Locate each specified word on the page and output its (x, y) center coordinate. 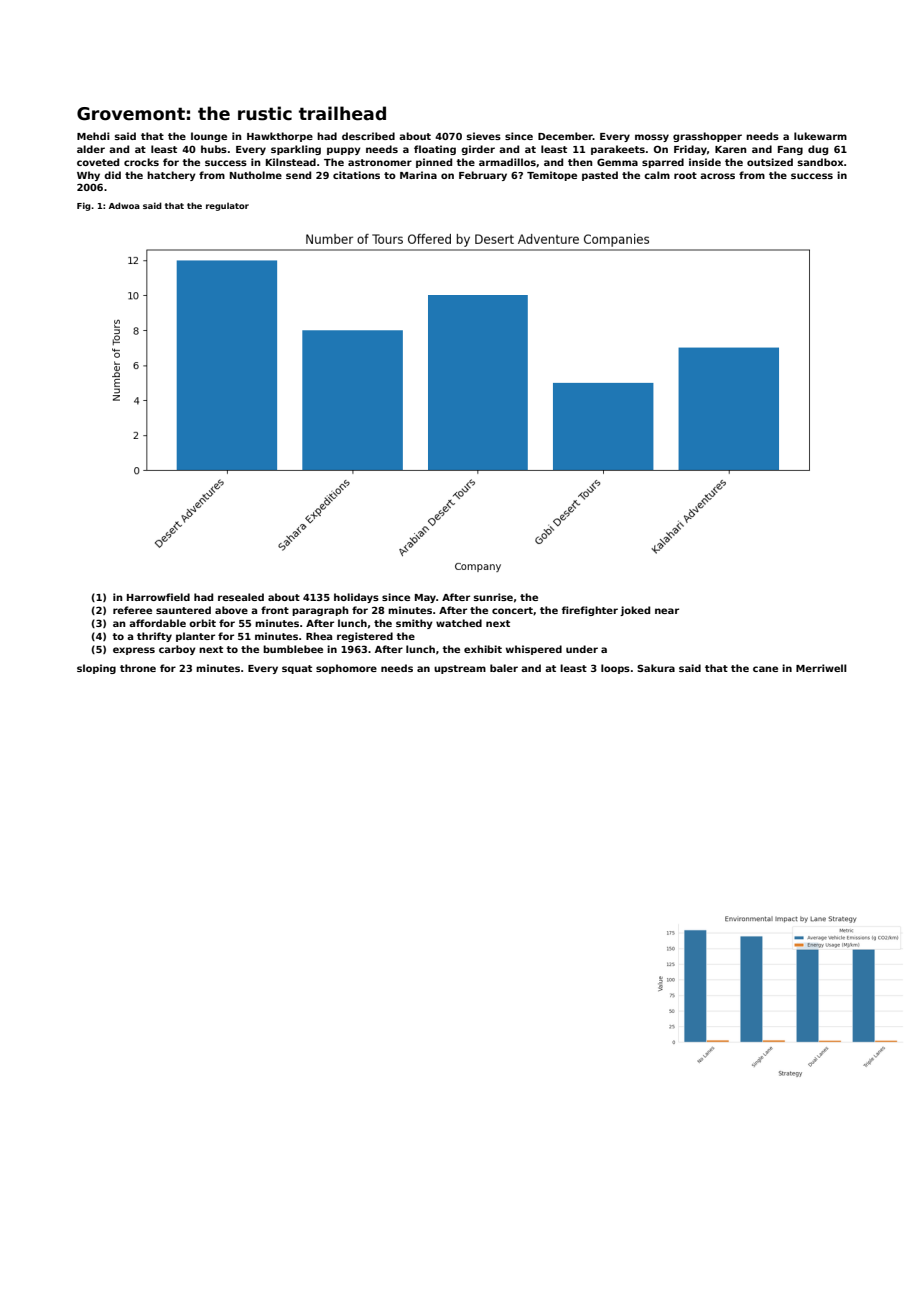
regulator (227, 206)
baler (504, 668)
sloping (96, 669)
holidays (356, 598)
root (685, 175)
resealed (241, 597)
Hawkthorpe (280, 137)
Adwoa (124, 205)
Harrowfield (158, 597)
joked (635, 611)
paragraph (320, 611)
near (667, 611)
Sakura (656, 668)
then (580, 162)
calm (657, 175)
